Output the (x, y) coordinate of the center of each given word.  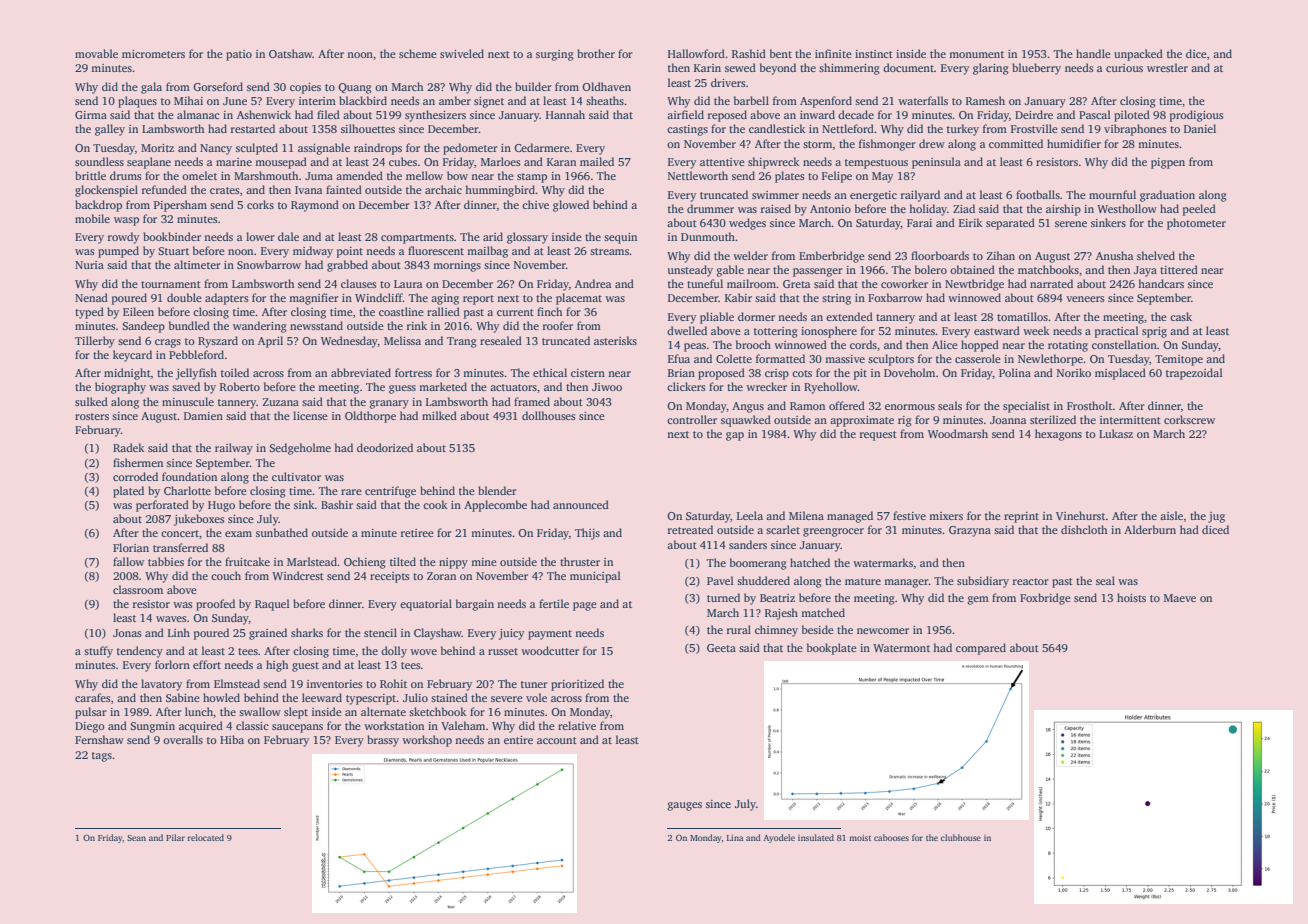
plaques (137, 102)
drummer (710, 208)
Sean (136, 838)
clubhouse (961, 837)
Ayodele (779, 838)
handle (1093, 53)
